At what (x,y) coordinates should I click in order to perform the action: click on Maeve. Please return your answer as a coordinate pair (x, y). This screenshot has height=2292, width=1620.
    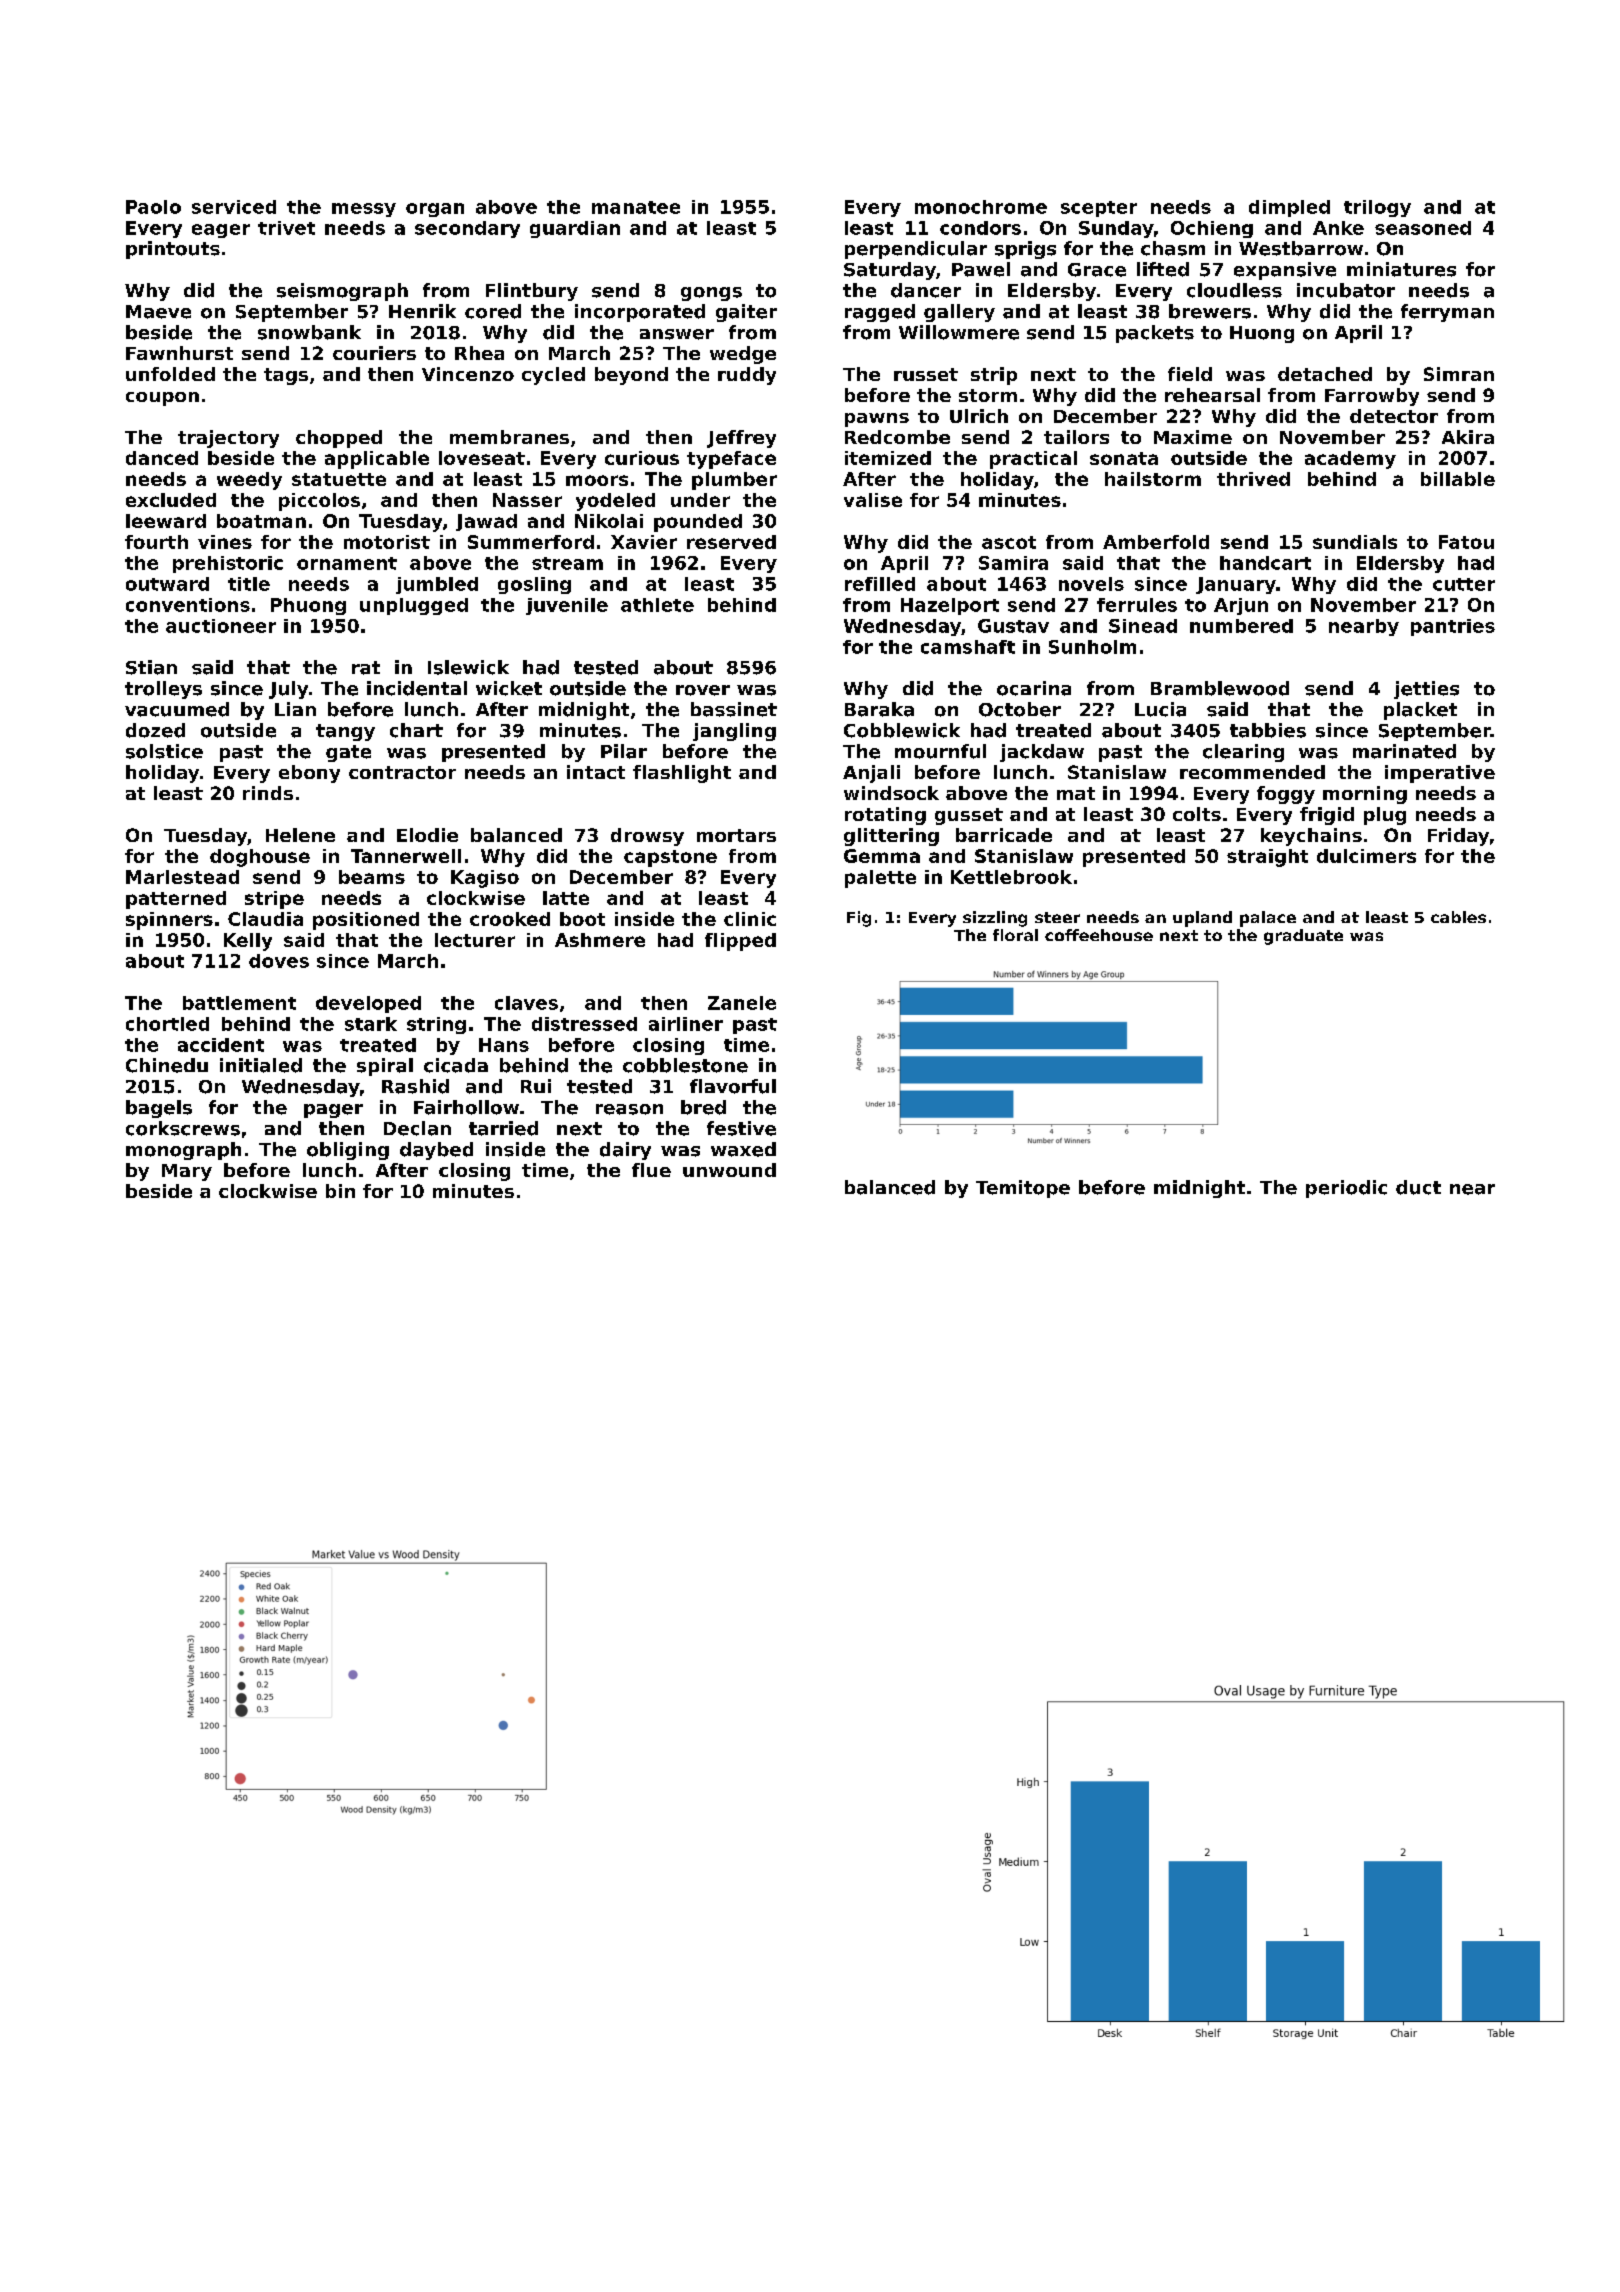
    Looking at the image, I should click on (158, 312).
